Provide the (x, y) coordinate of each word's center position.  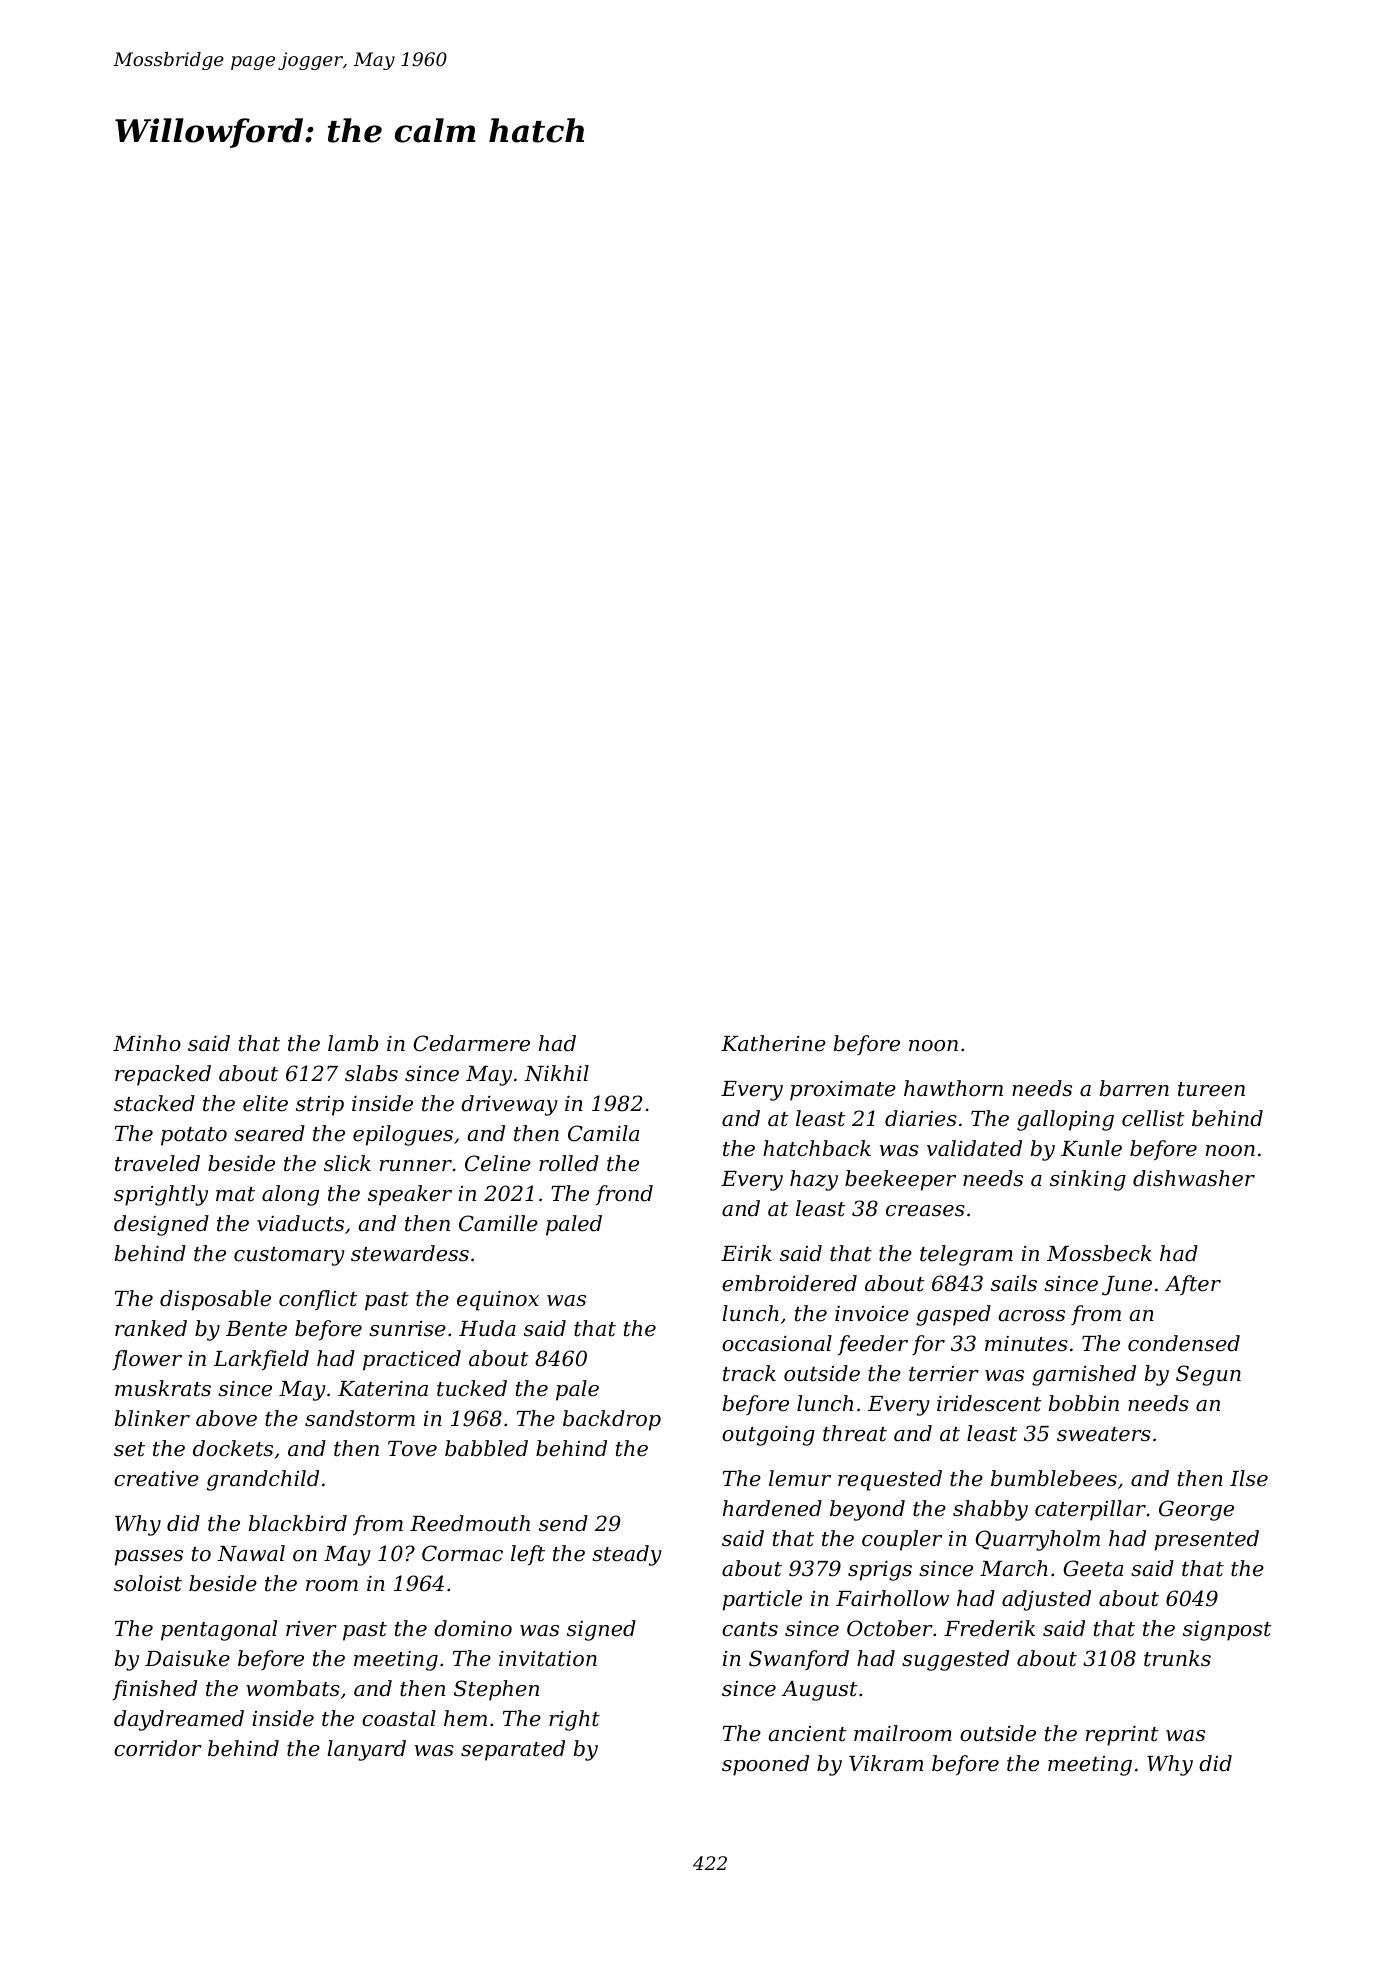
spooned (765, 1765)
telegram (966, 1255)
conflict (318, 1300)
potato (194, 1136)
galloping (1065, 1120)
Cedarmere (472, 1043)
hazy (814, 1180)
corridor (158, 1748)
